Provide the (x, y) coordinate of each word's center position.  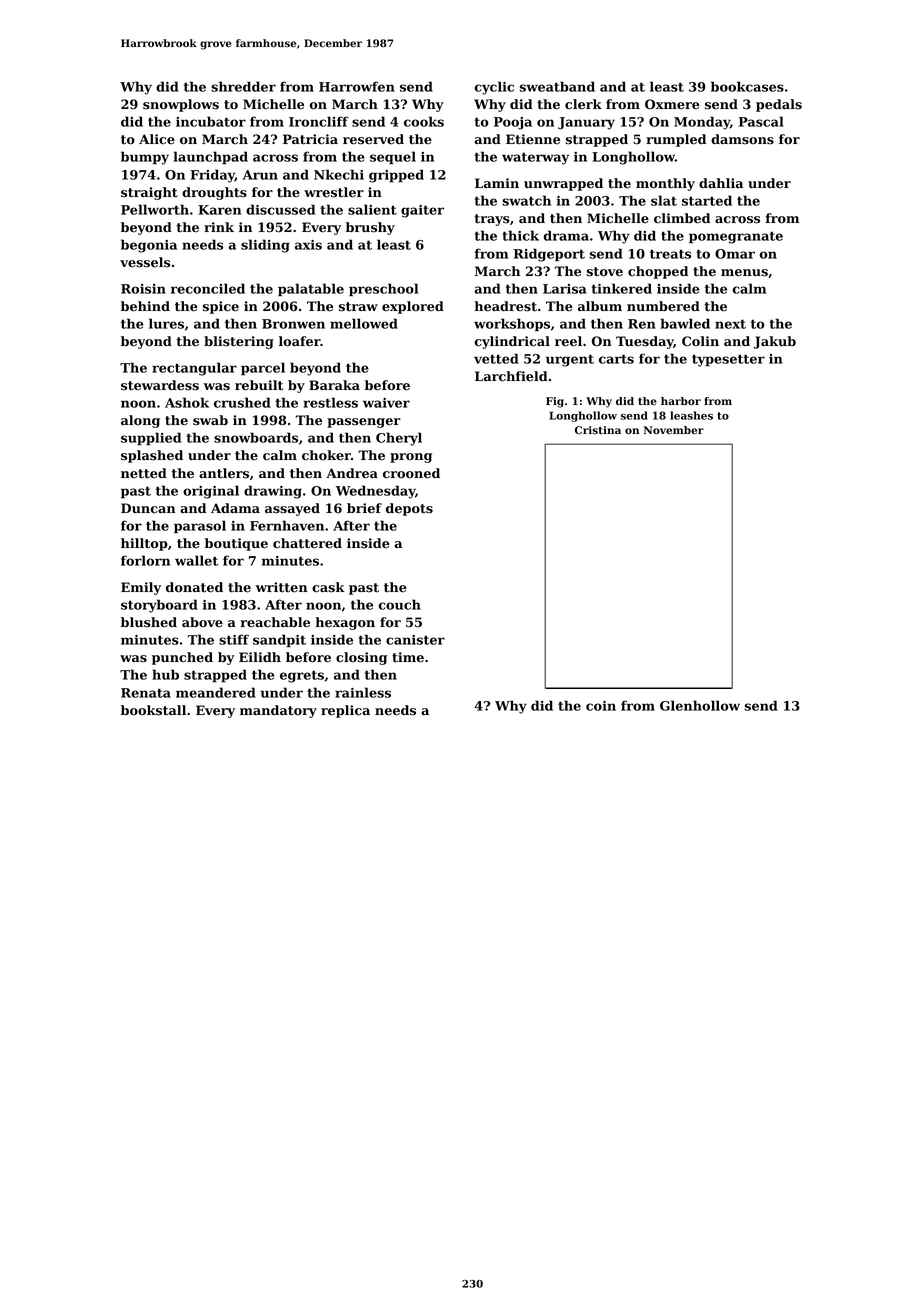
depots (409, 509)
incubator (211, 121)
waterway (535, 158)
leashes (691, 415)
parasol (200, 527)
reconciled (208, 288)
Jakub (774, 342)
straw (358, 307)
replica (345, 711)
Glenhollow (700, 705)
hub (165, 674)
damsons (742, 139)
